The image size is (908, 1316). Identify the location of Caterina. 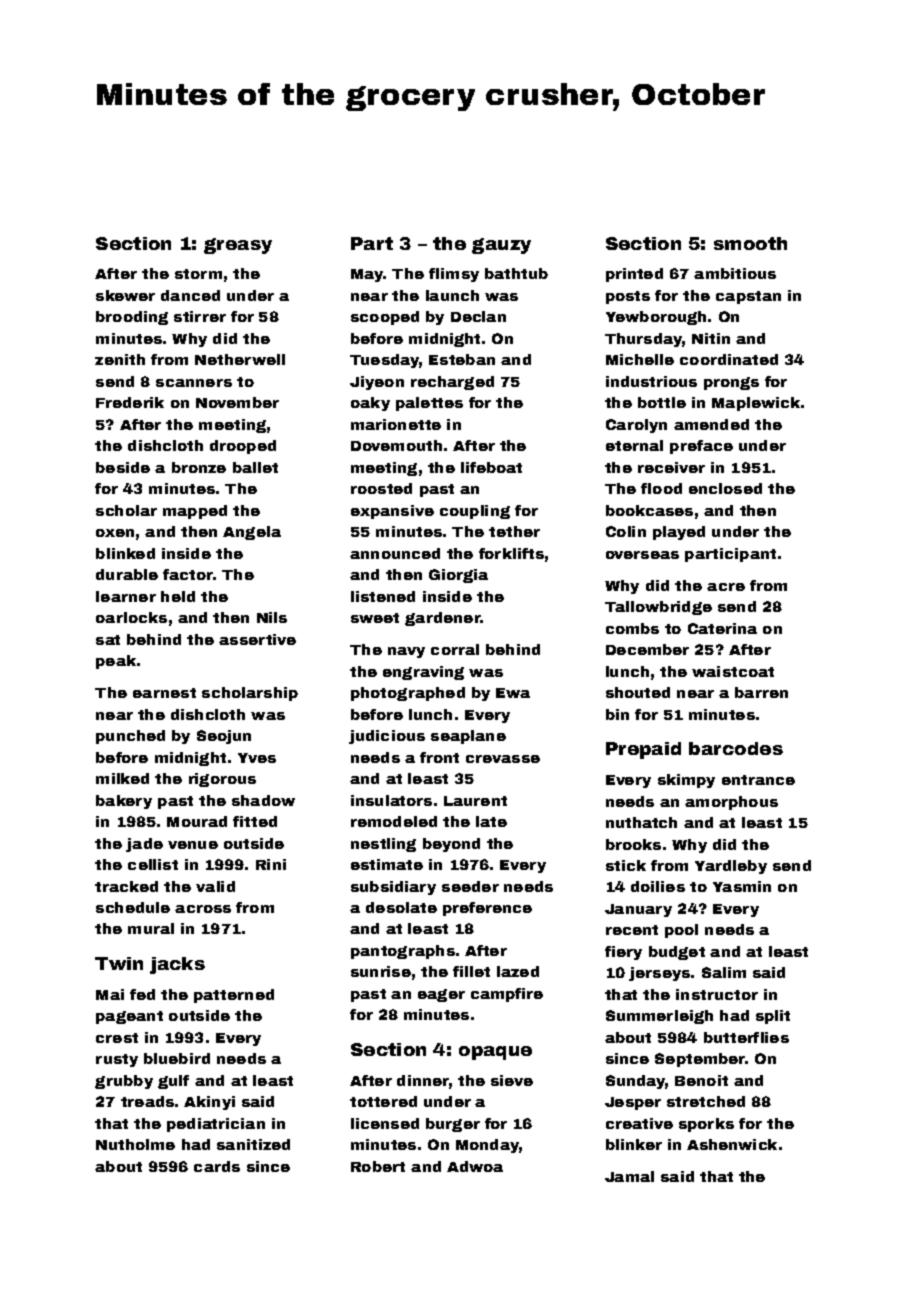
(722, 628).
